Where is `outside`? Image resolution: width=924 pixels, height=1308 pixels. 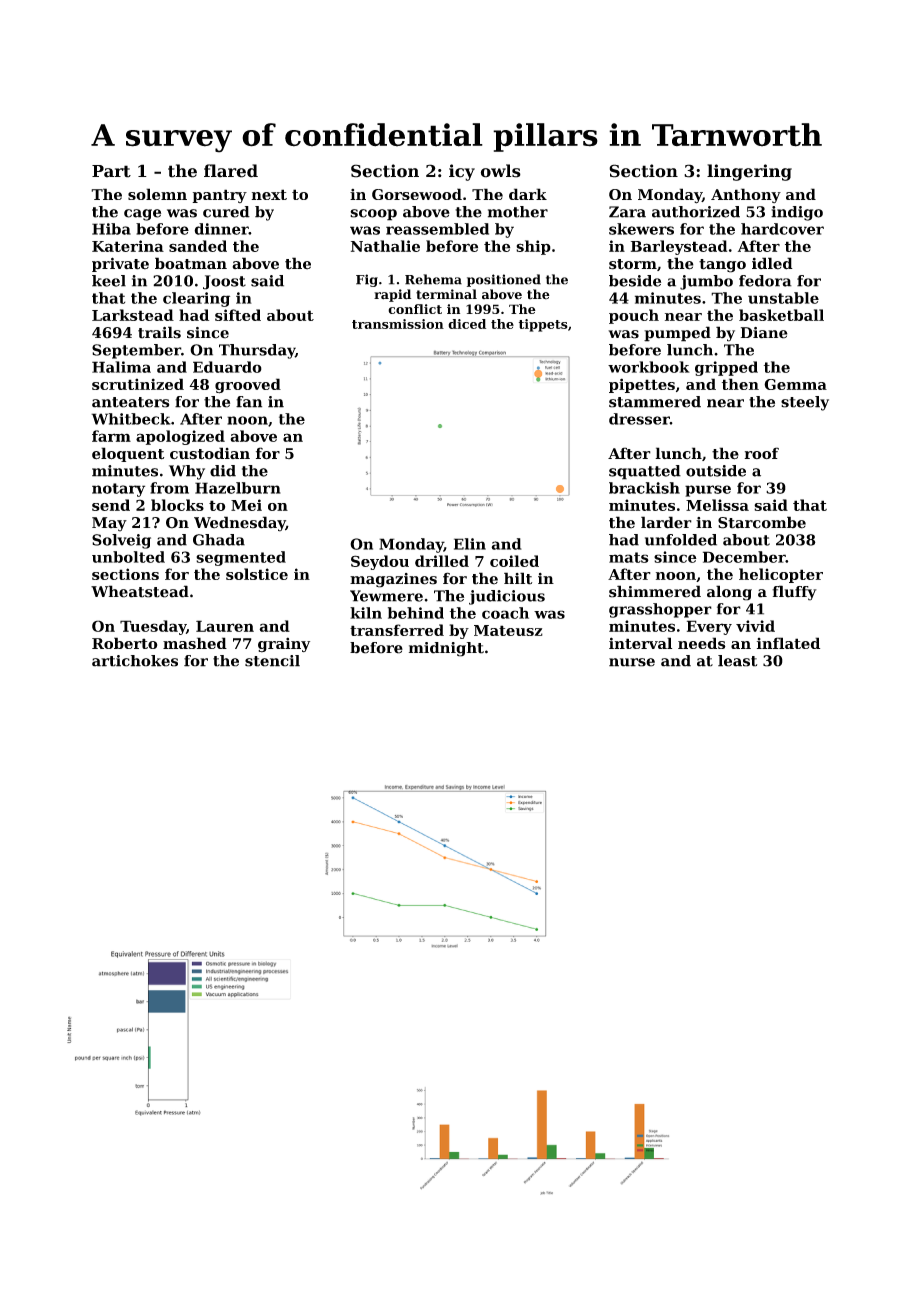 outside is located at coordinates (716, 471).
